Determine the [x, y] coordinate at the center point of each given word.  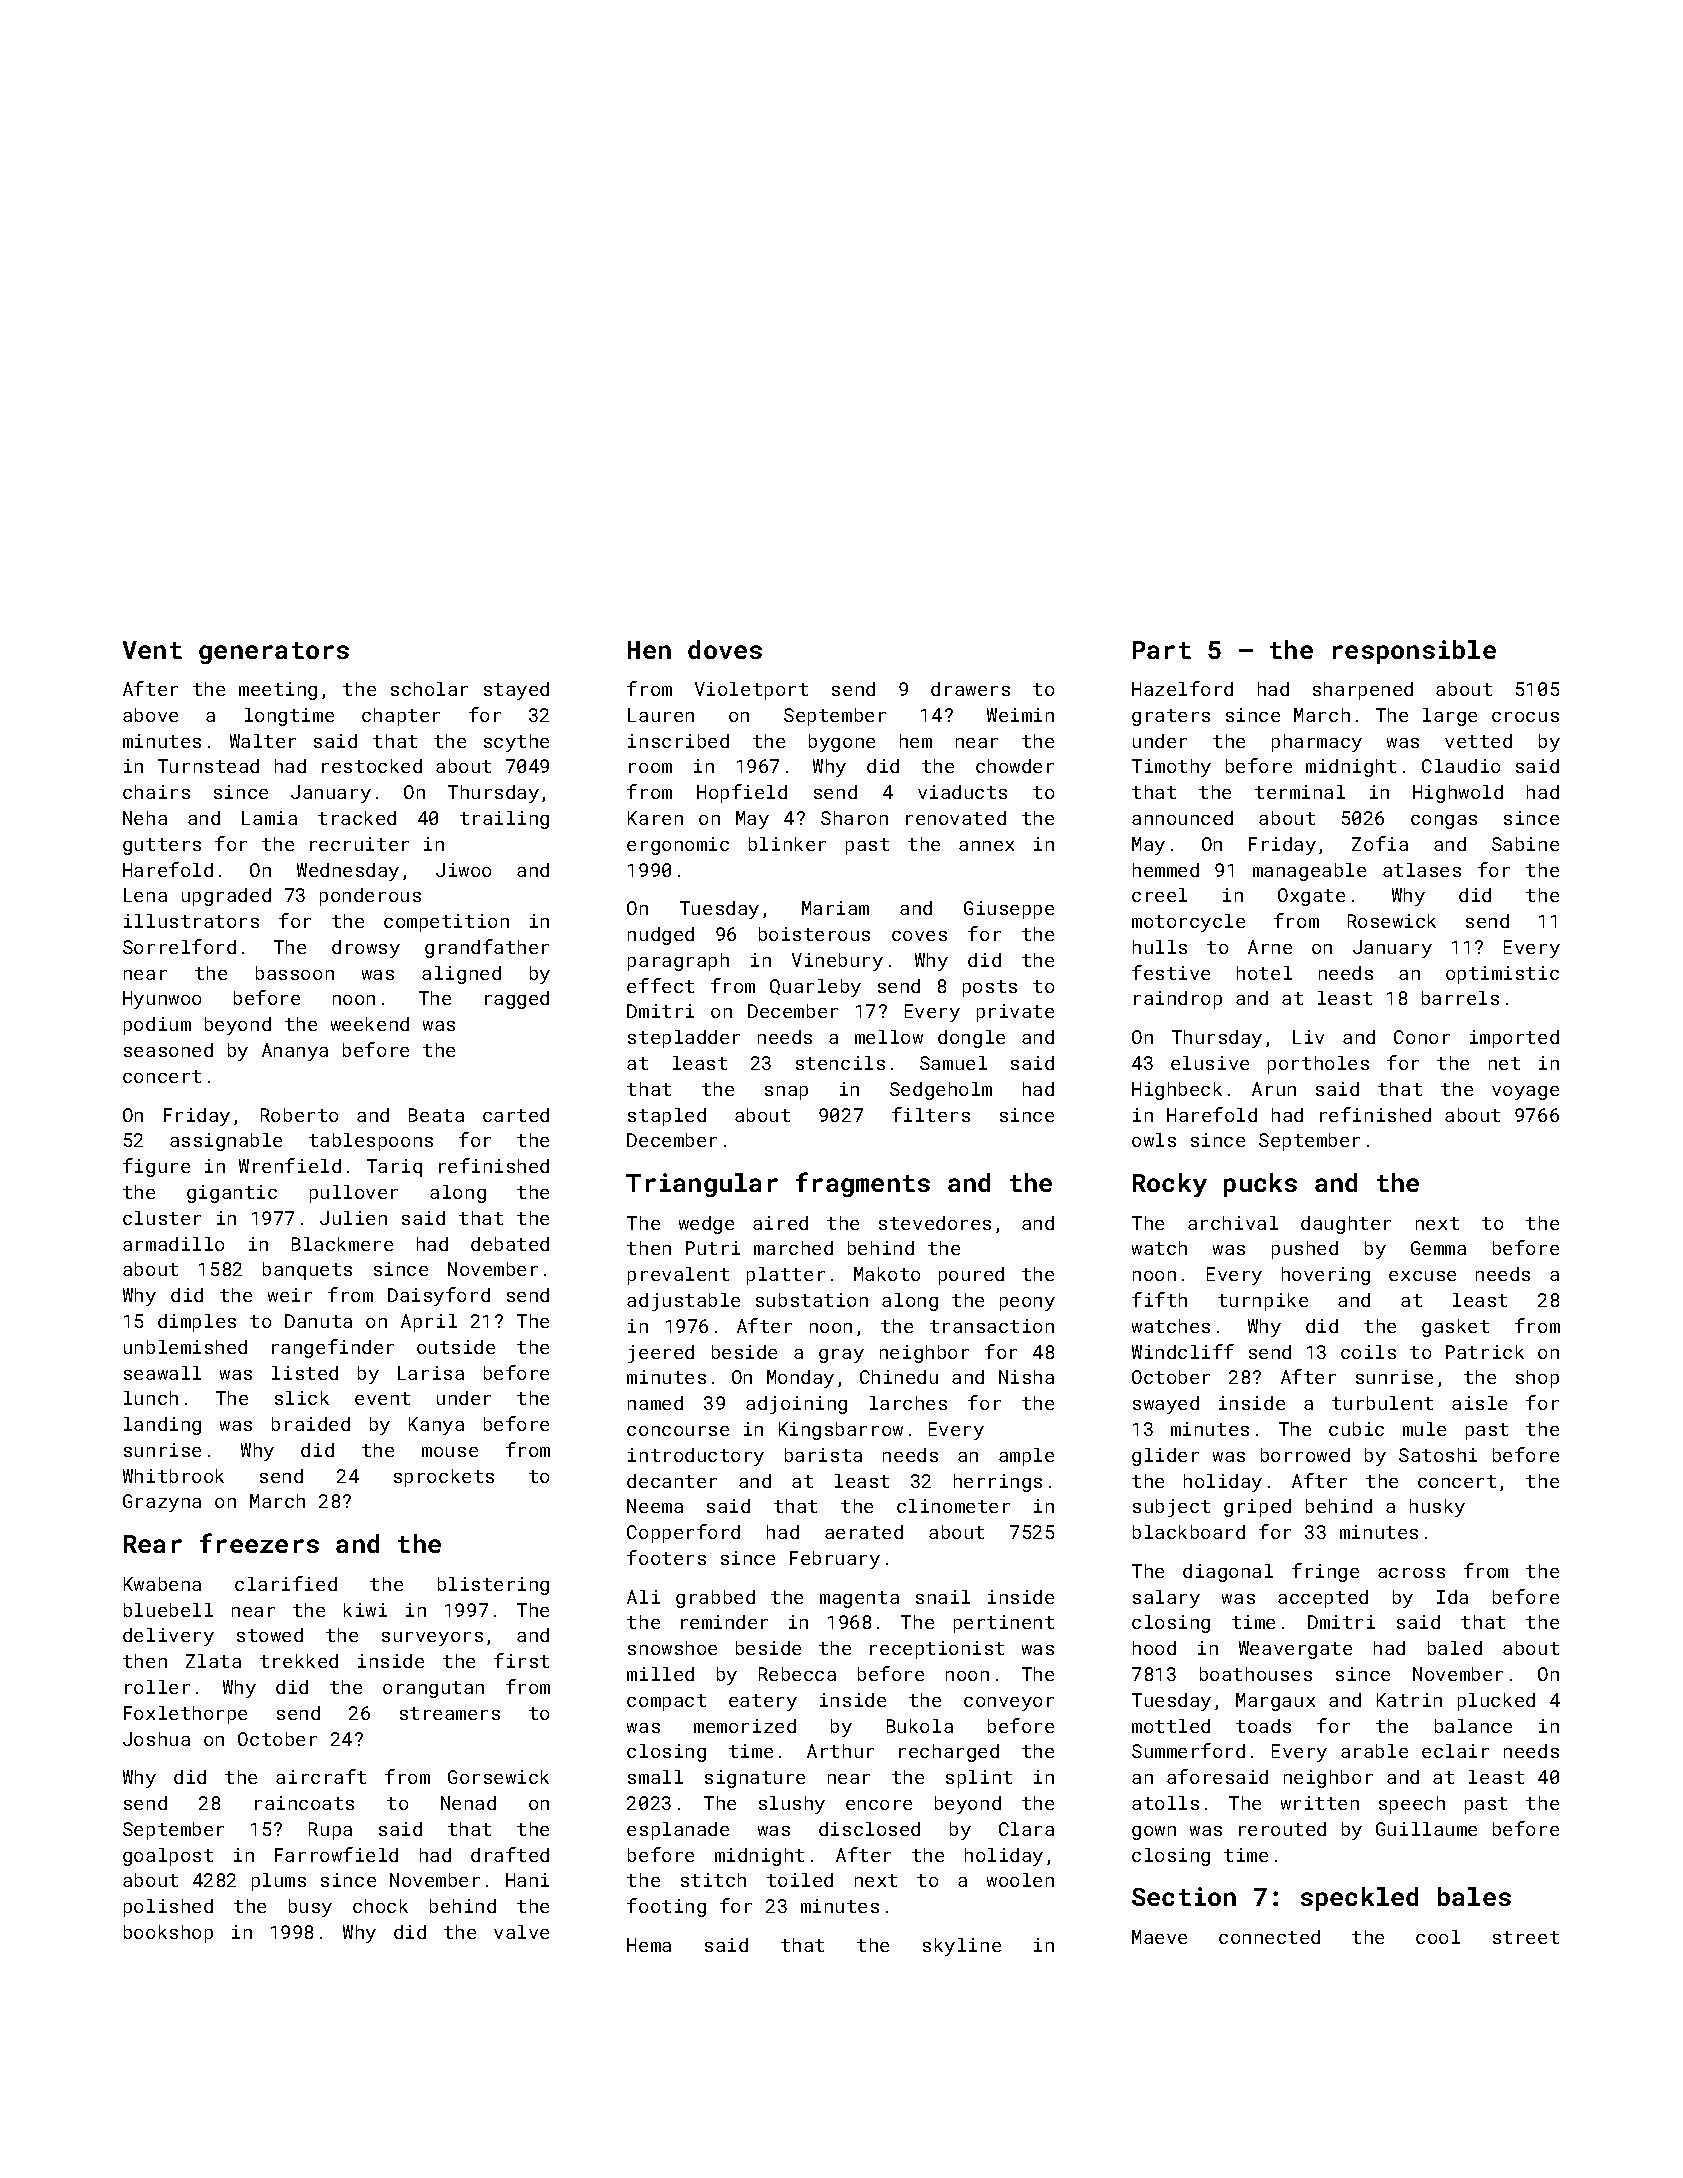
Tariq [394, 1168]
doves [725, 649]
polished [168, 1908]
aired [780, 1223]
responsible [1414, 652]
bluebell [168, 1610]
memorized [745, 1726]
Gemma [1438, 1248]
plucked [1496, 1702]
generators [274, 653]
